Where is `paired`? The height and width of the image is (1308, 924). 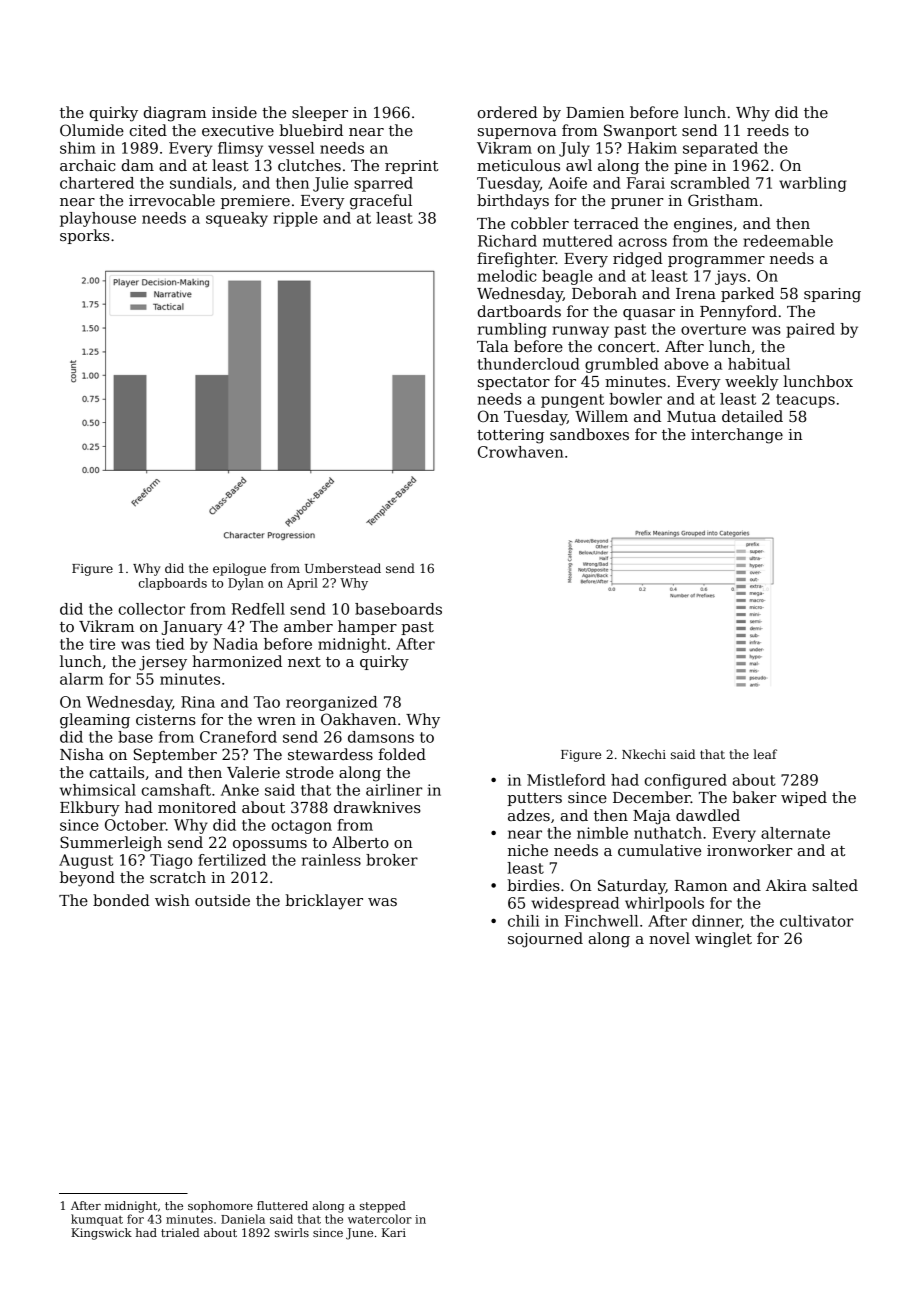
paired is located at coordinates (810, 330).
